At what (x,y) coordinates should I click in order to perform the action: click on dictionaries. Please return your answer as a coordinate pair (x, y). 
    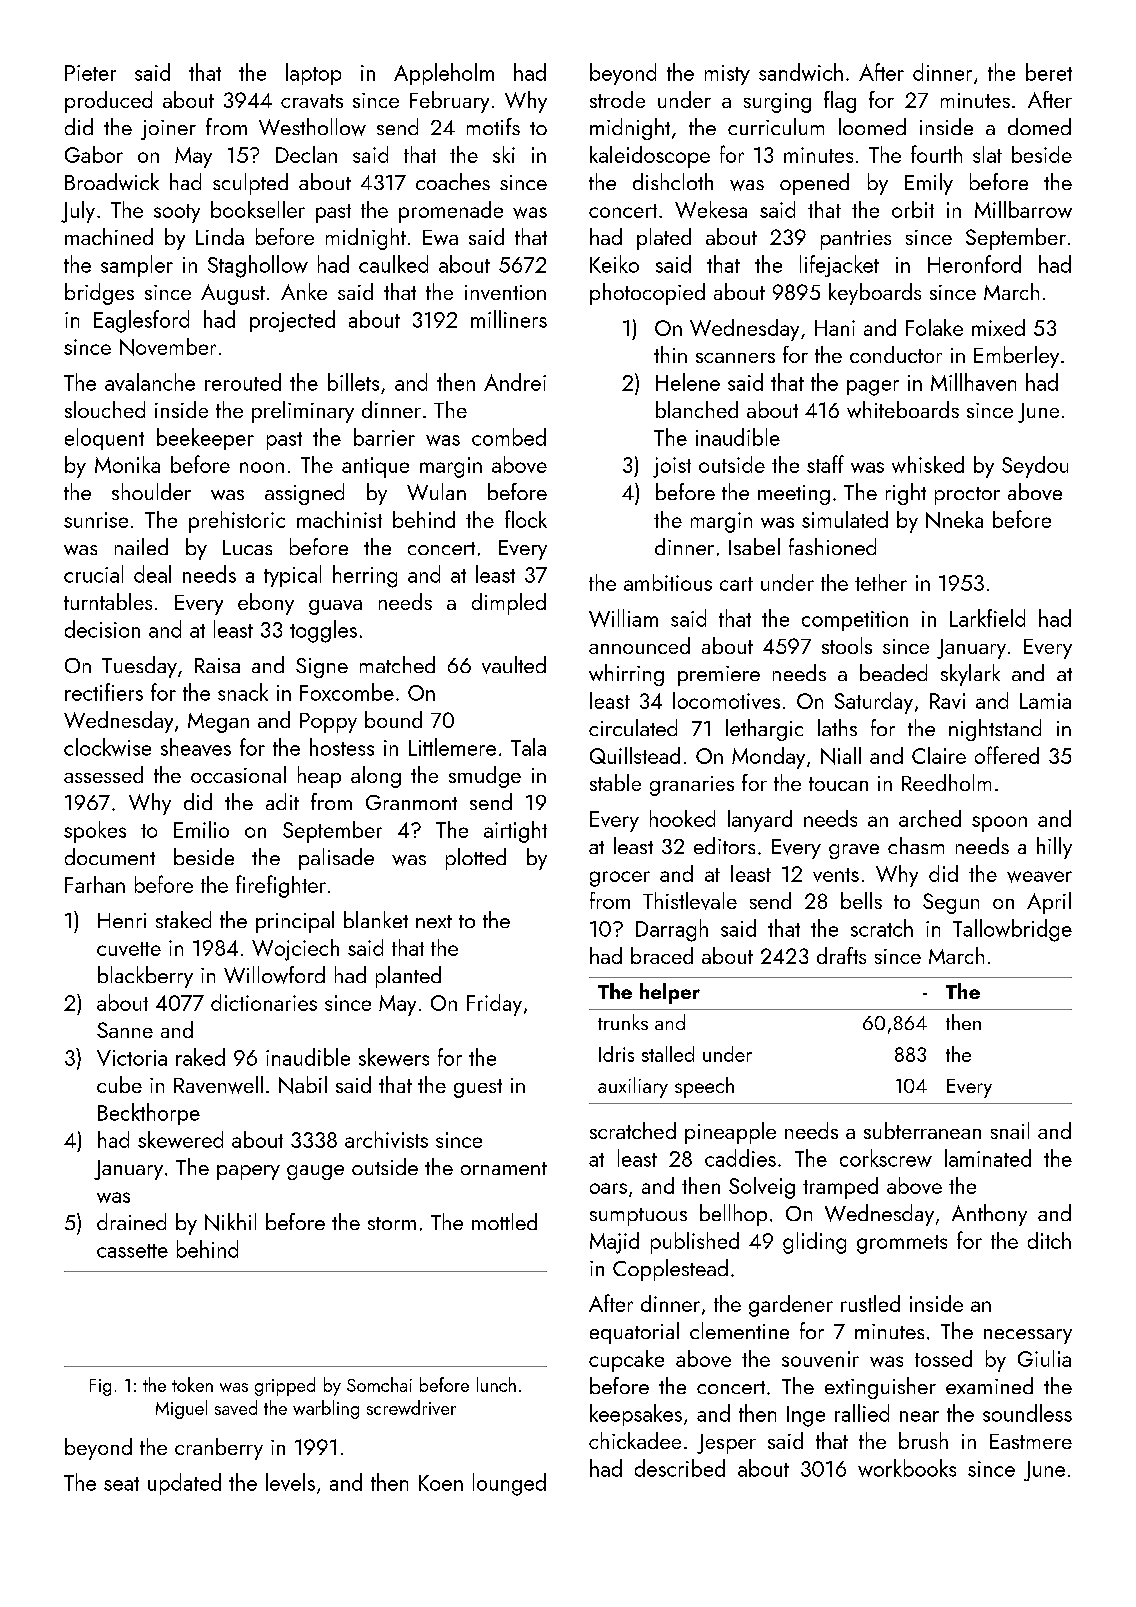
    Looking at the image, I should click on (264, 1002).
